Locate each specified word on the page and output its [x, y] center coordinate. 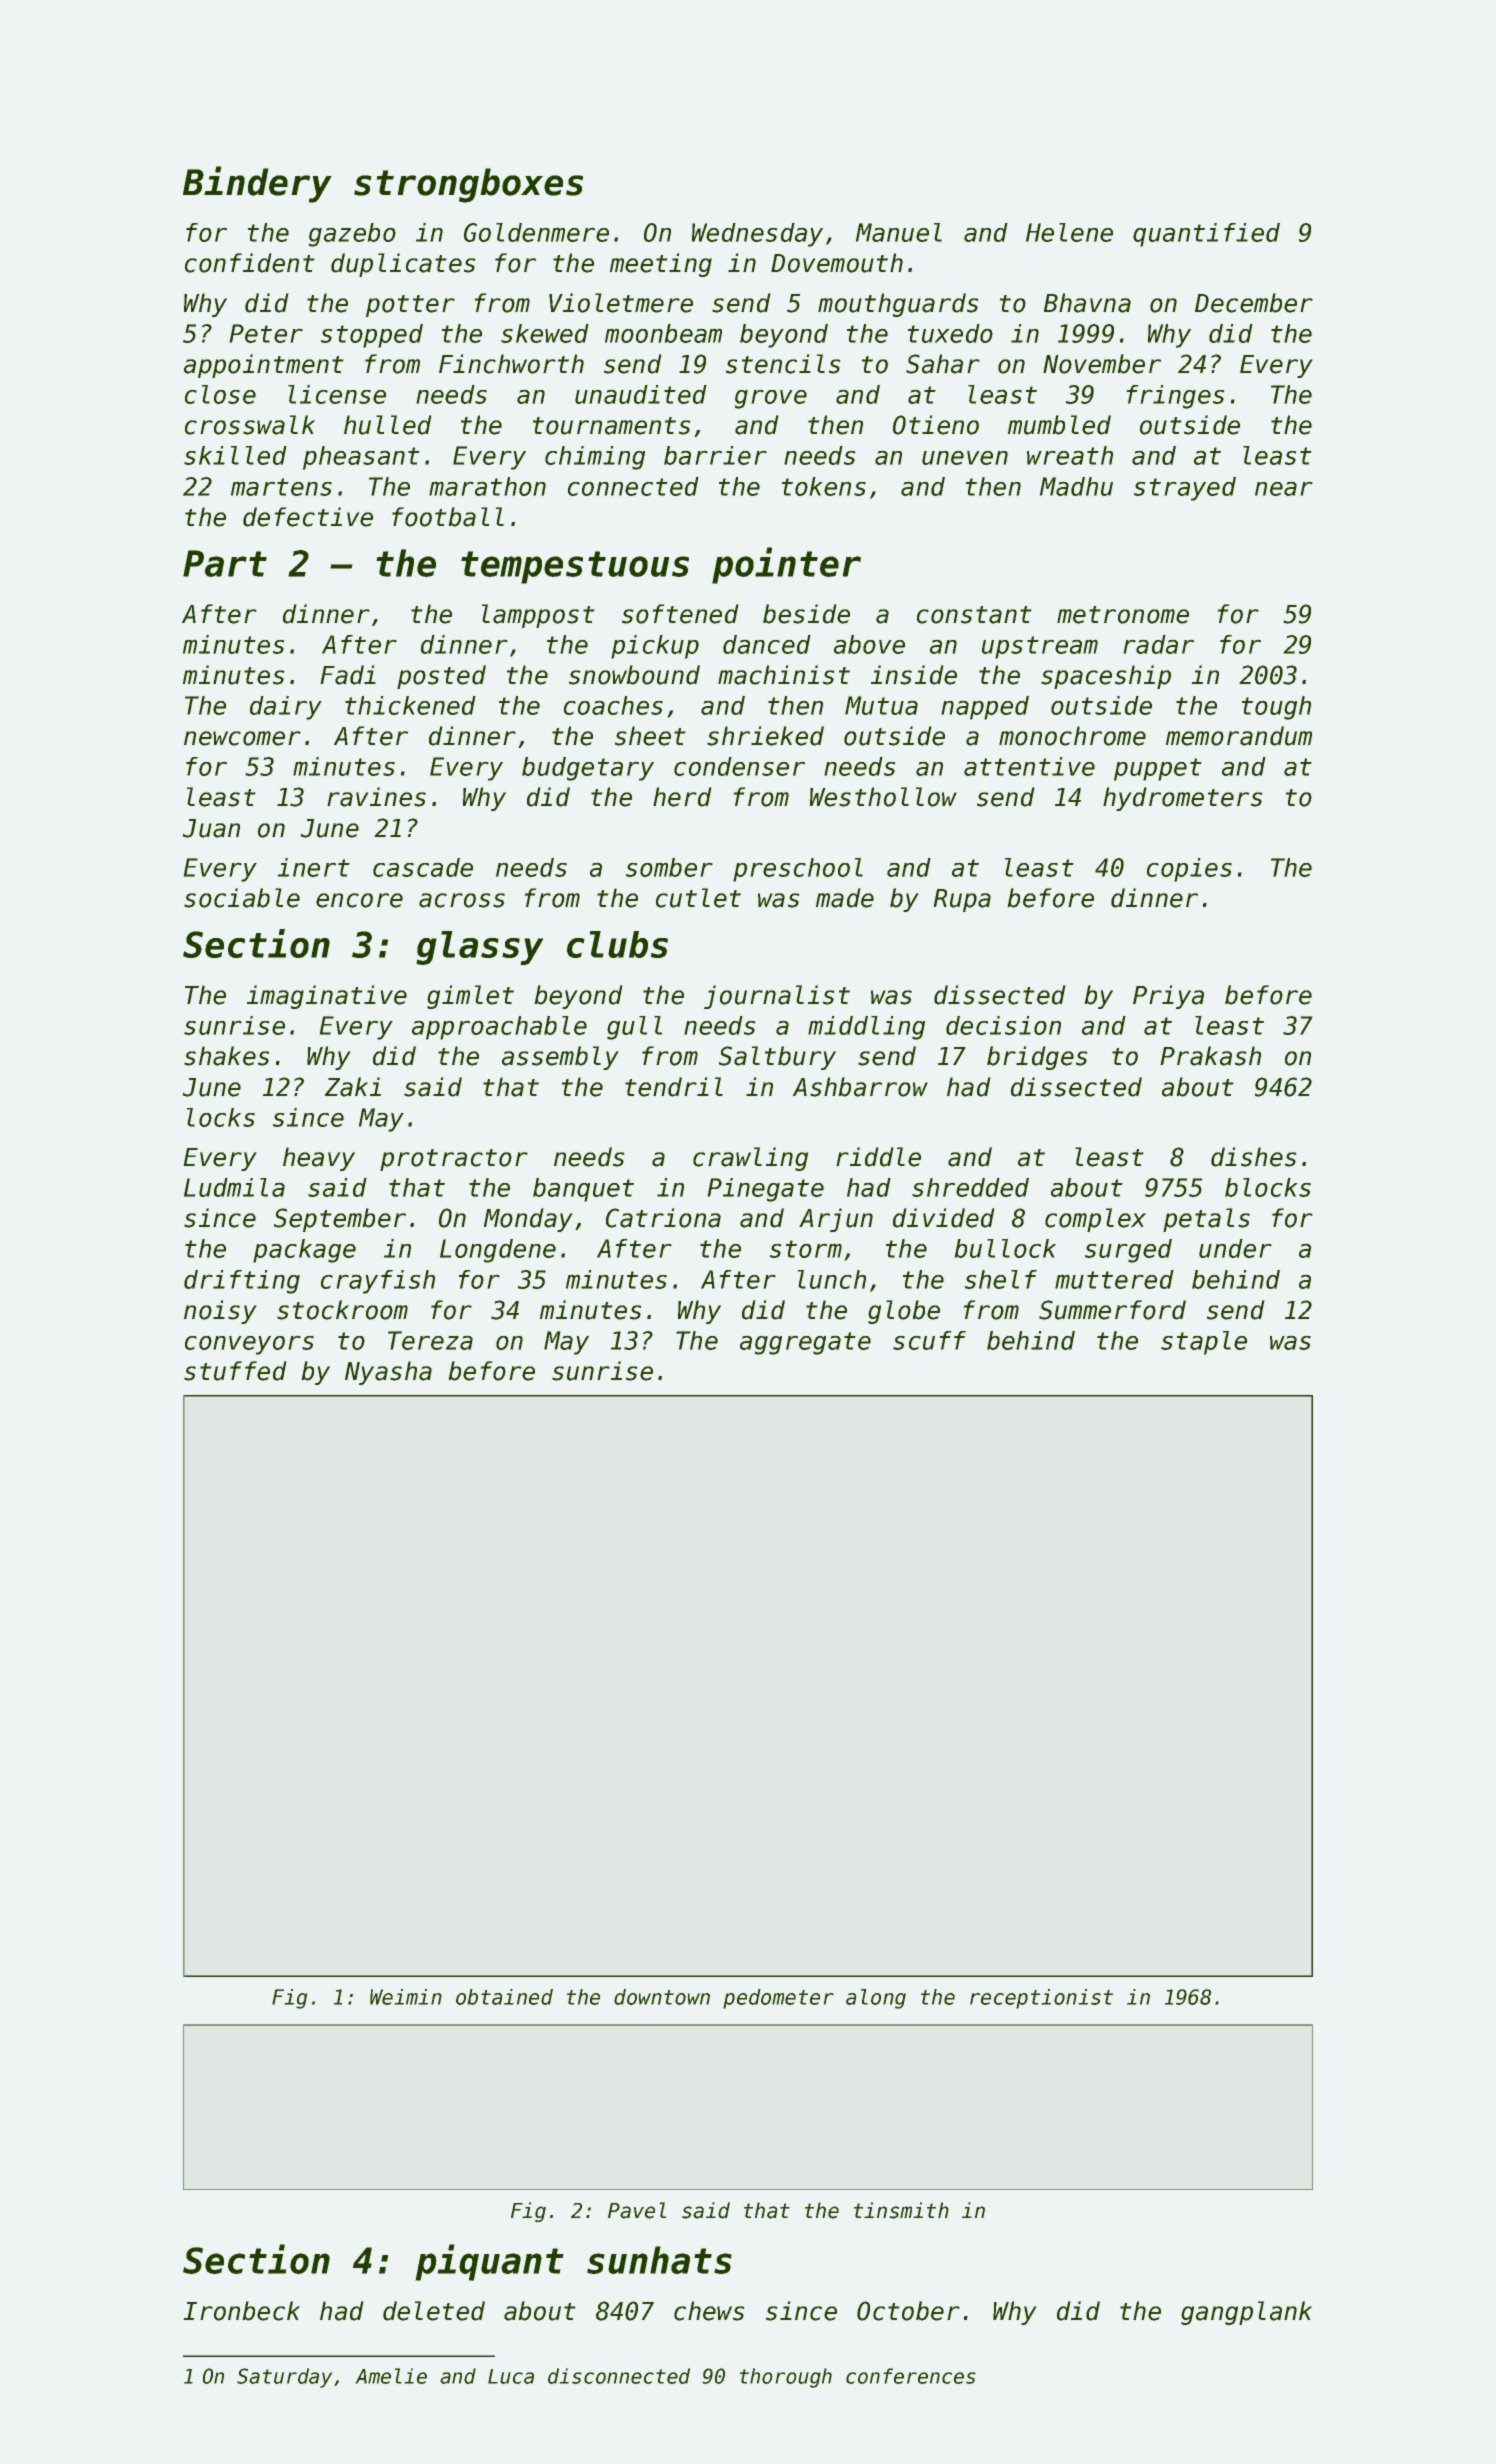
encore [359, 900]
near [1284, 488]
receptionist [1041, 1999]
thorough [786, 2378]
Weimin [406, 1997]
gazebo [352, 235]
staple [1204, 1343]
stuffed [235, 1371]
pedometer [778, 1999]
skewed [545, 333]
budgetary [588, 769]
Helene [1069, 232]
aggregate [805, 1343]
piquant [489, 2262]
